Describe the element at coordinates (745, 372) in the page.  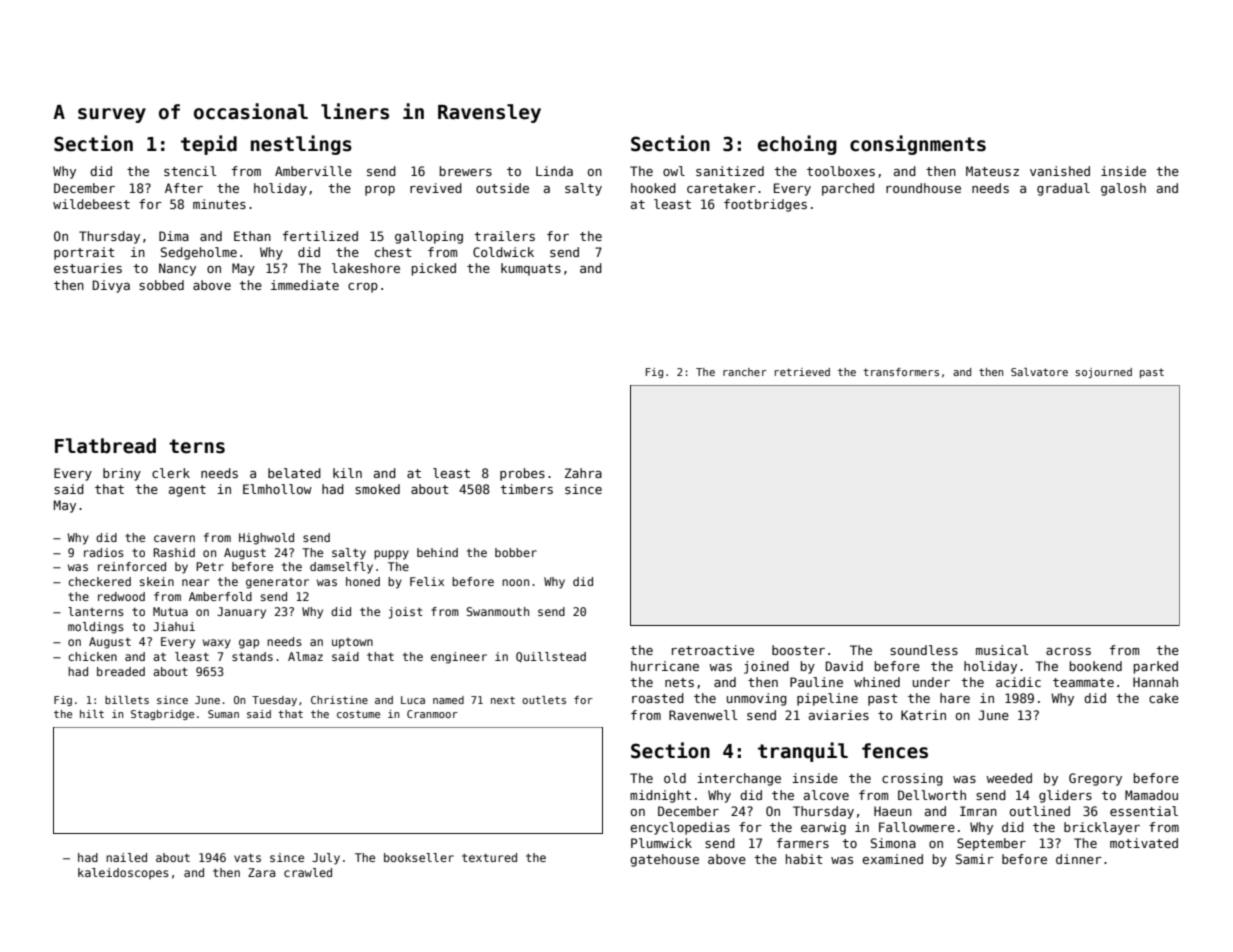
I see `rancher` at that location.
